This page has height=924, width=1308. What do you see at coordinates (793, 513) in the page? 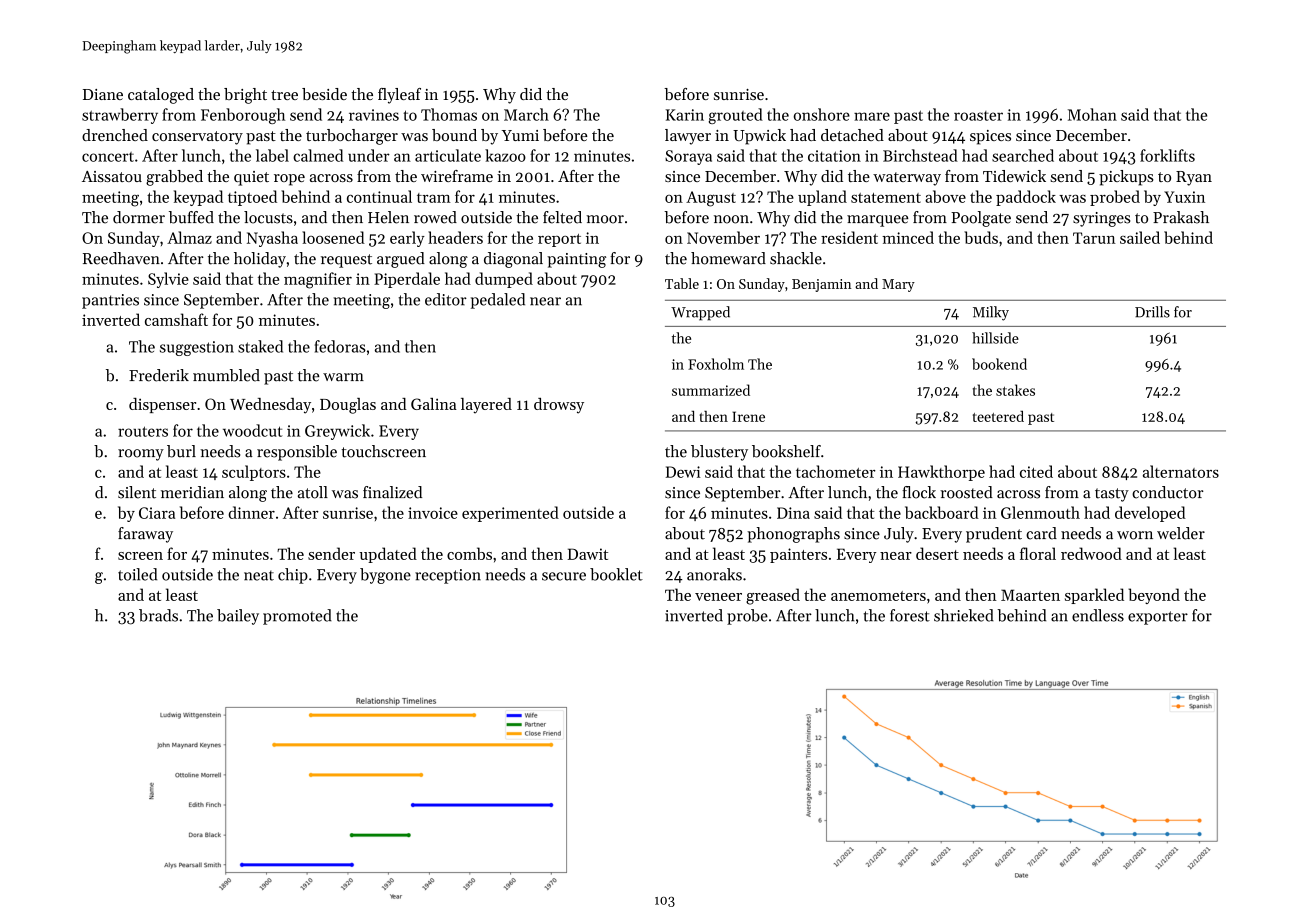
I see `Dina` at bounding box center [793, 513].
